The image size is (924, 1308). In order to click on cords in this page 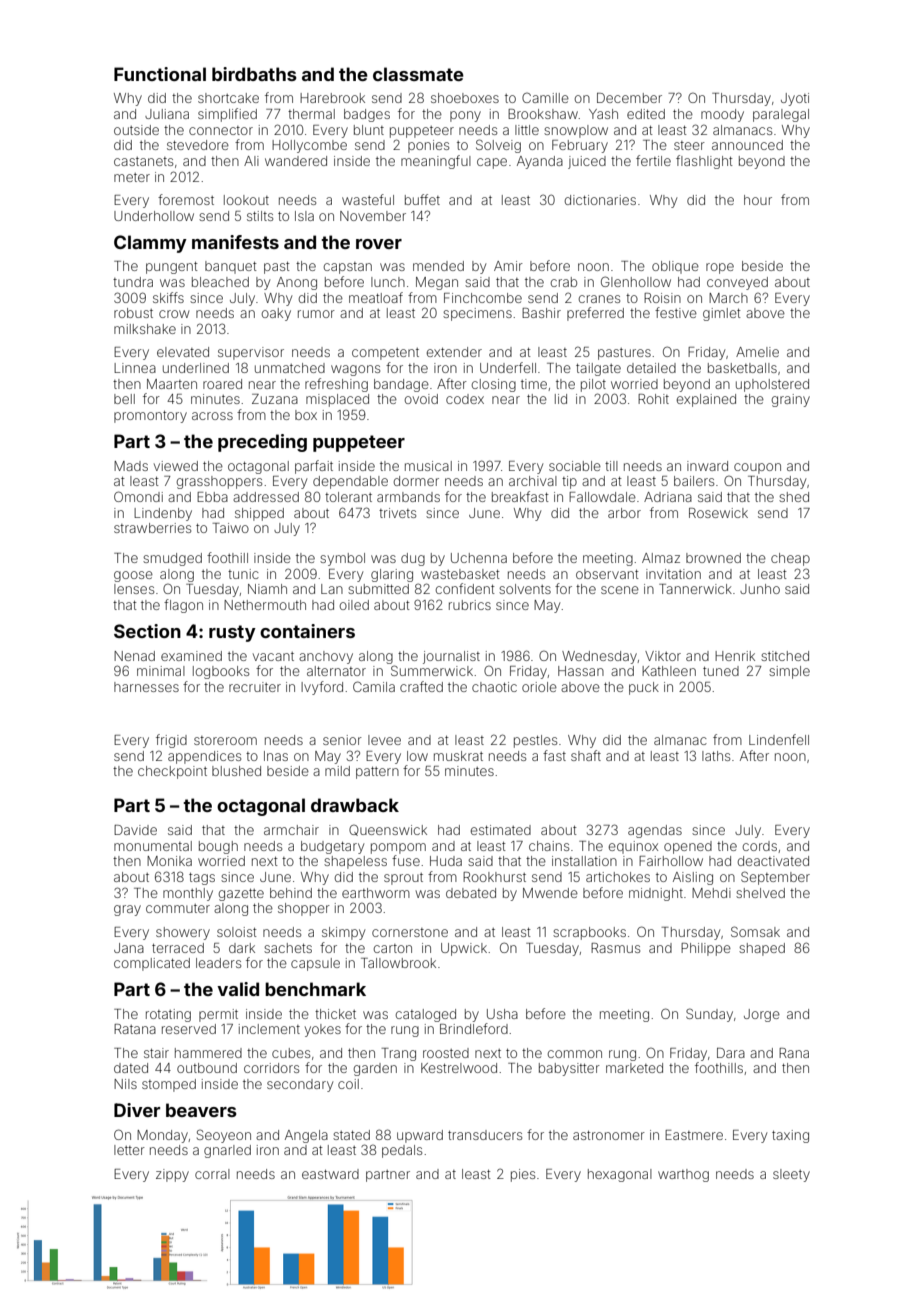, I will do `click(760, 846)`.
